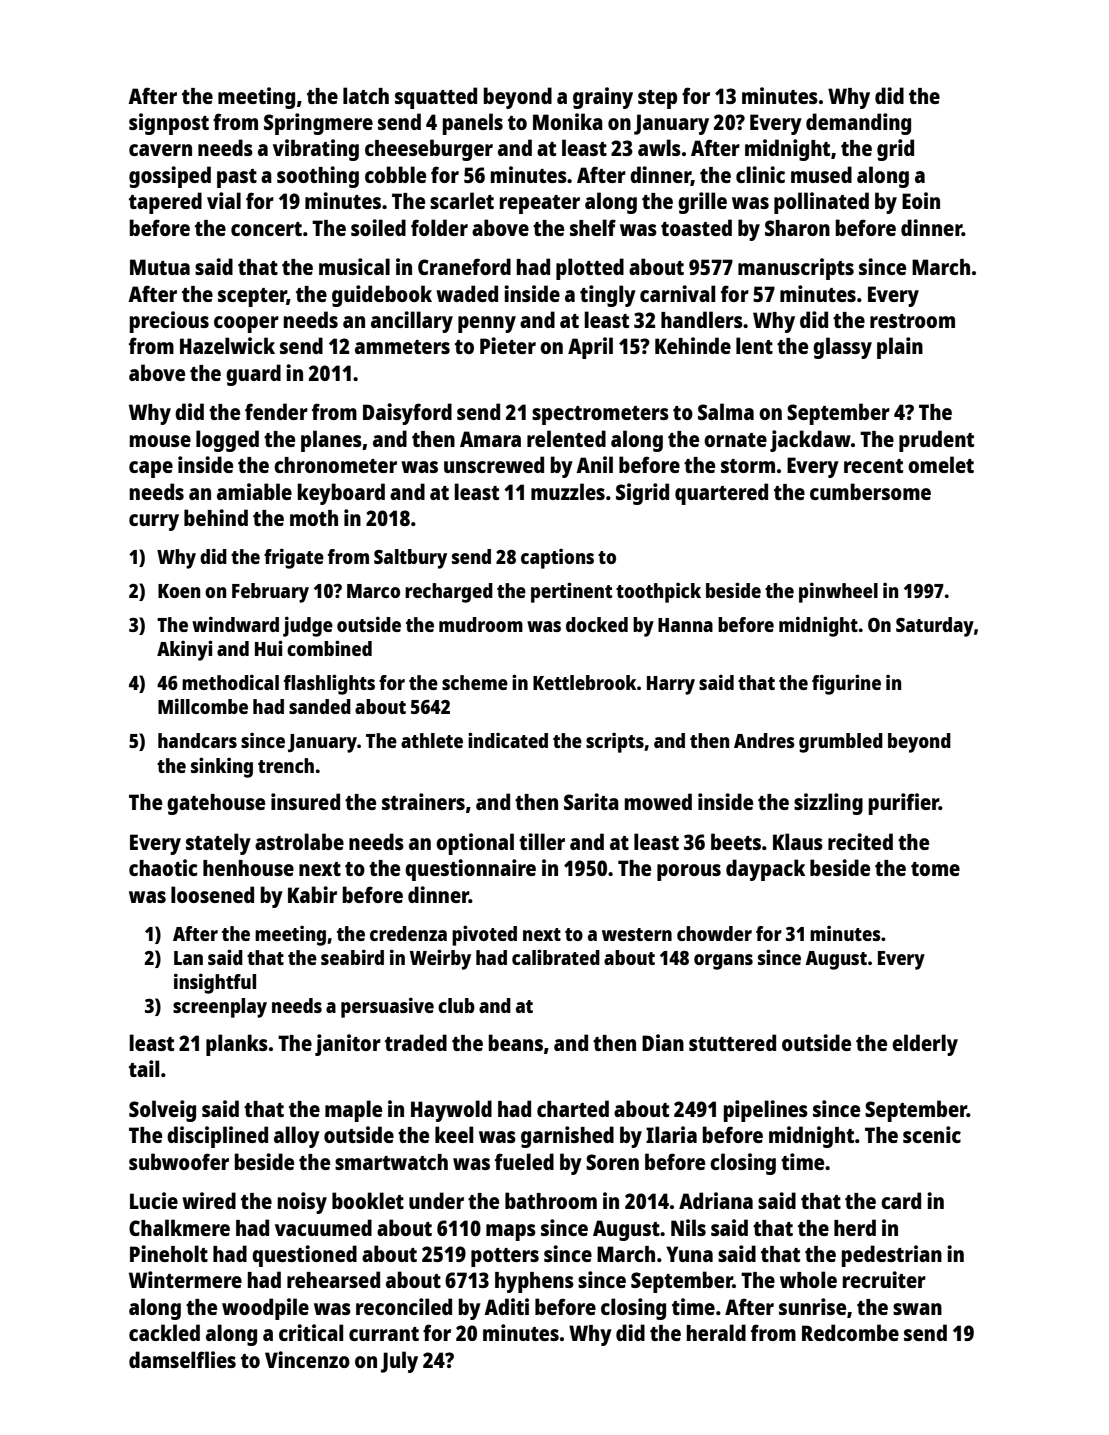  What do you see at coordinates (591, 801) in the image?
I see `Sarita` at bounding box center [591, 801].
